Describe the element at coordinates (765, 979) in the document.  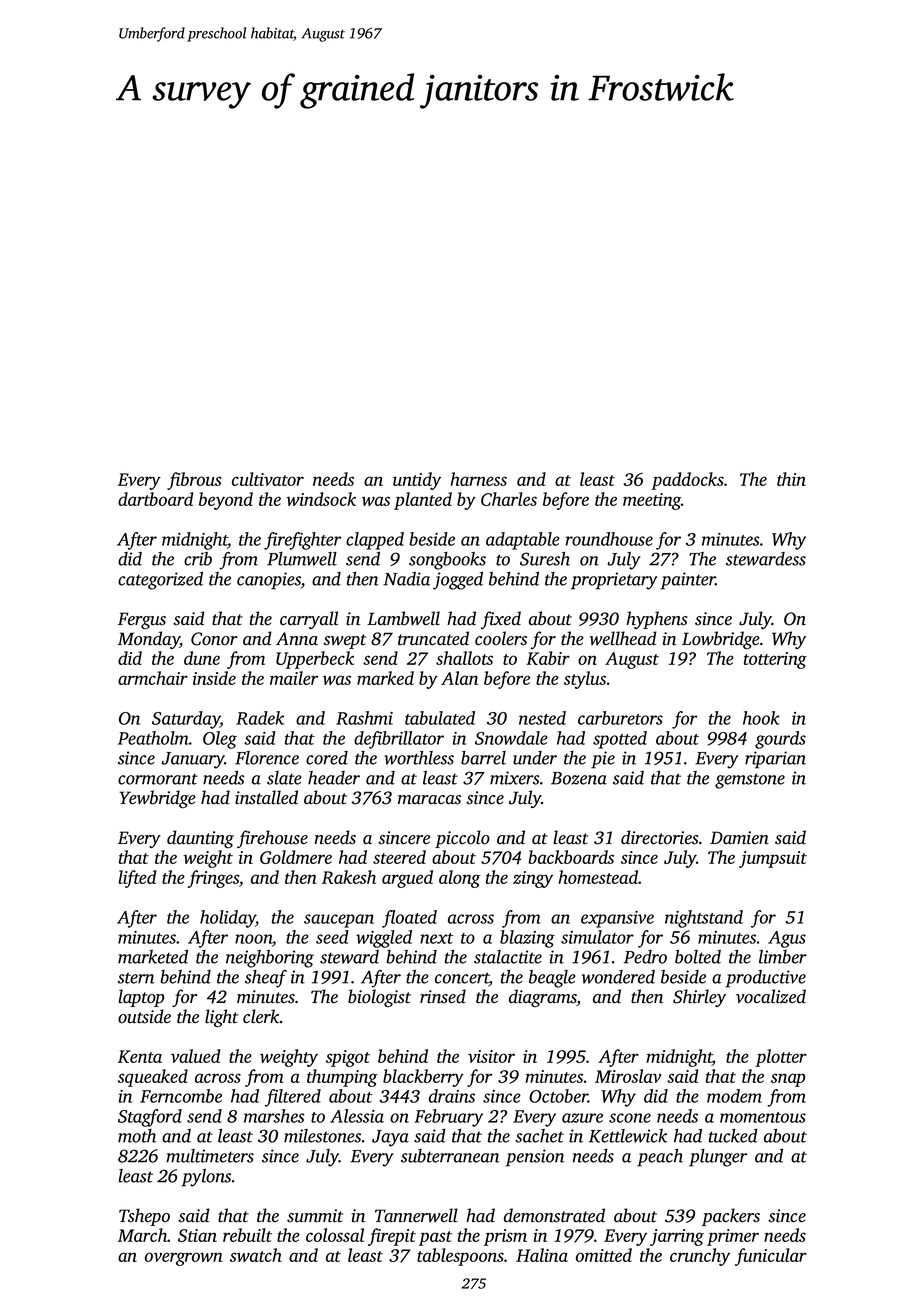
I see `productive` at that location.
